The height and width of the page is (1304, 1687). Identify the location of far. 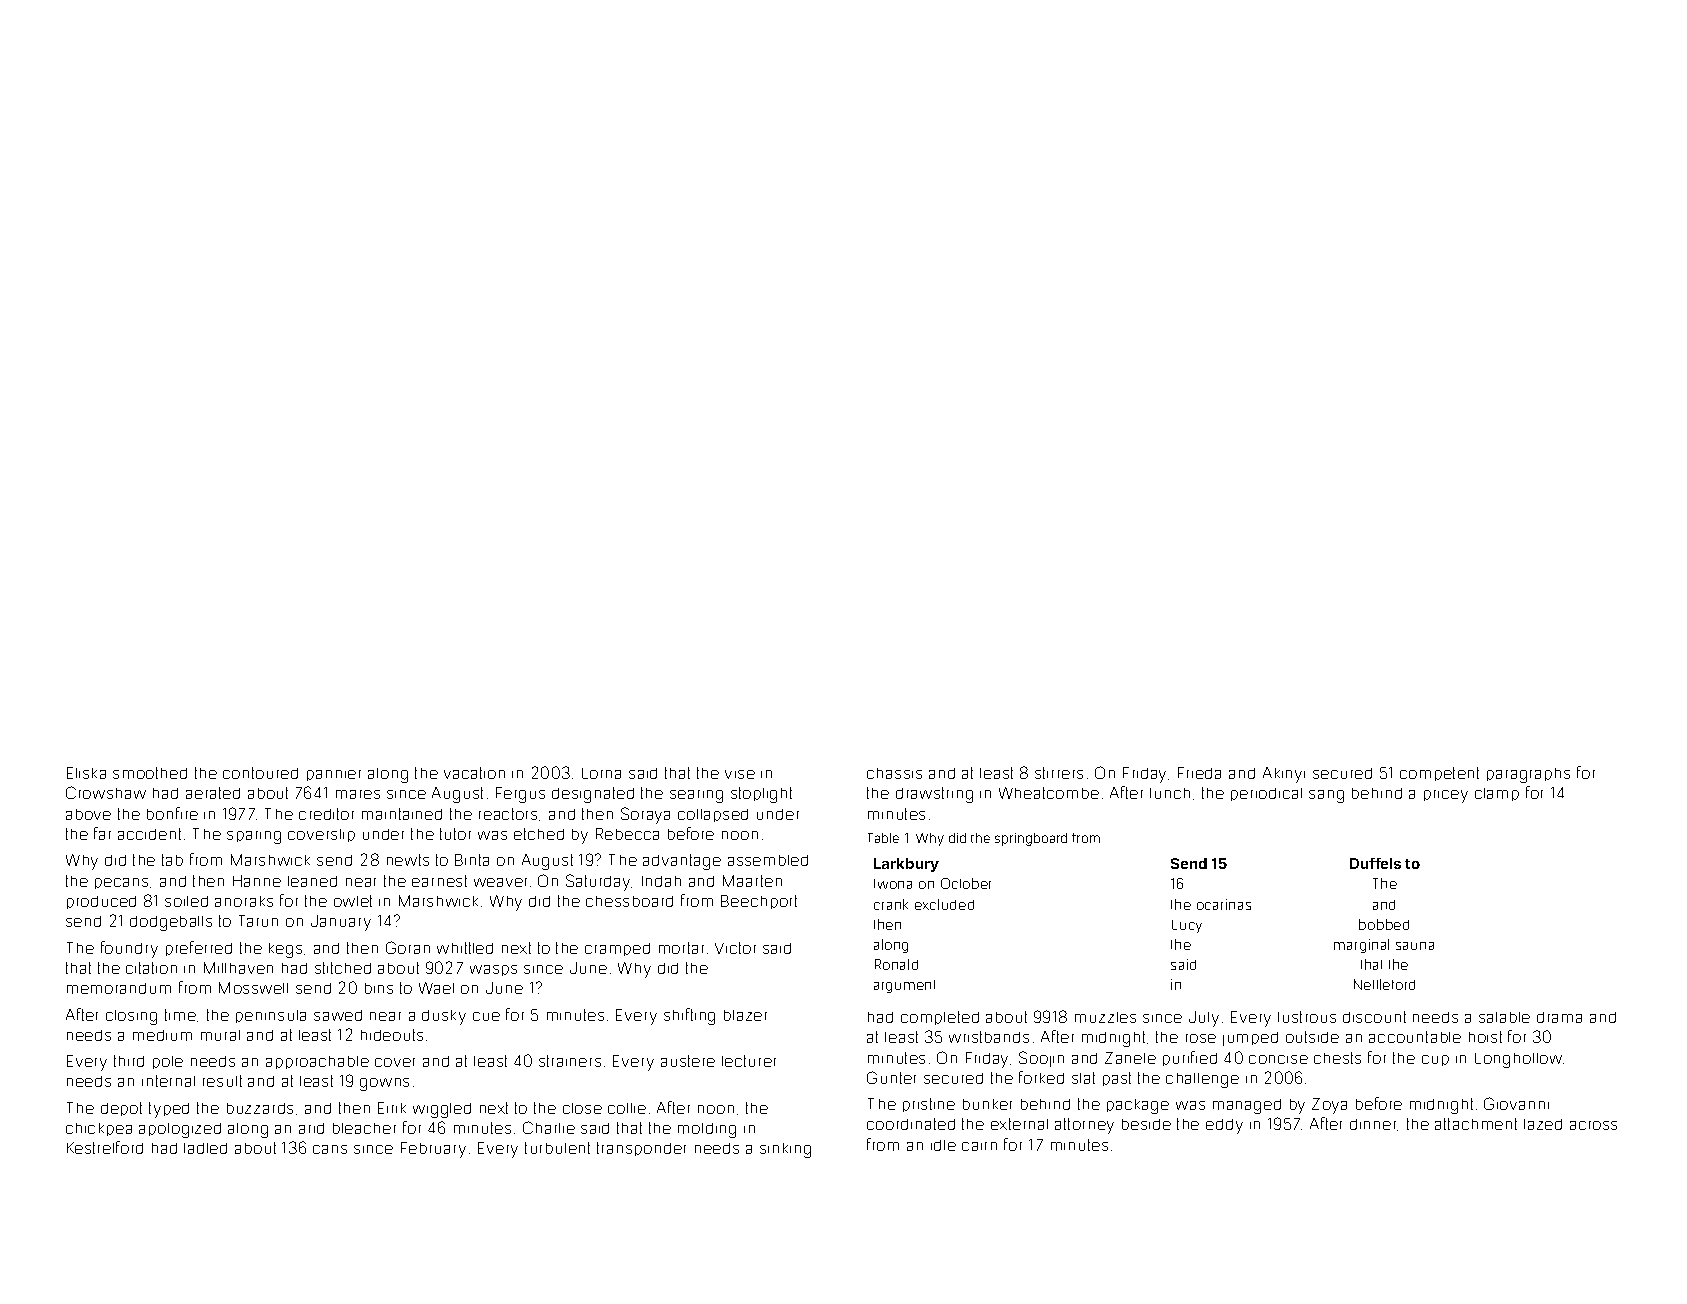
(102, 833).
